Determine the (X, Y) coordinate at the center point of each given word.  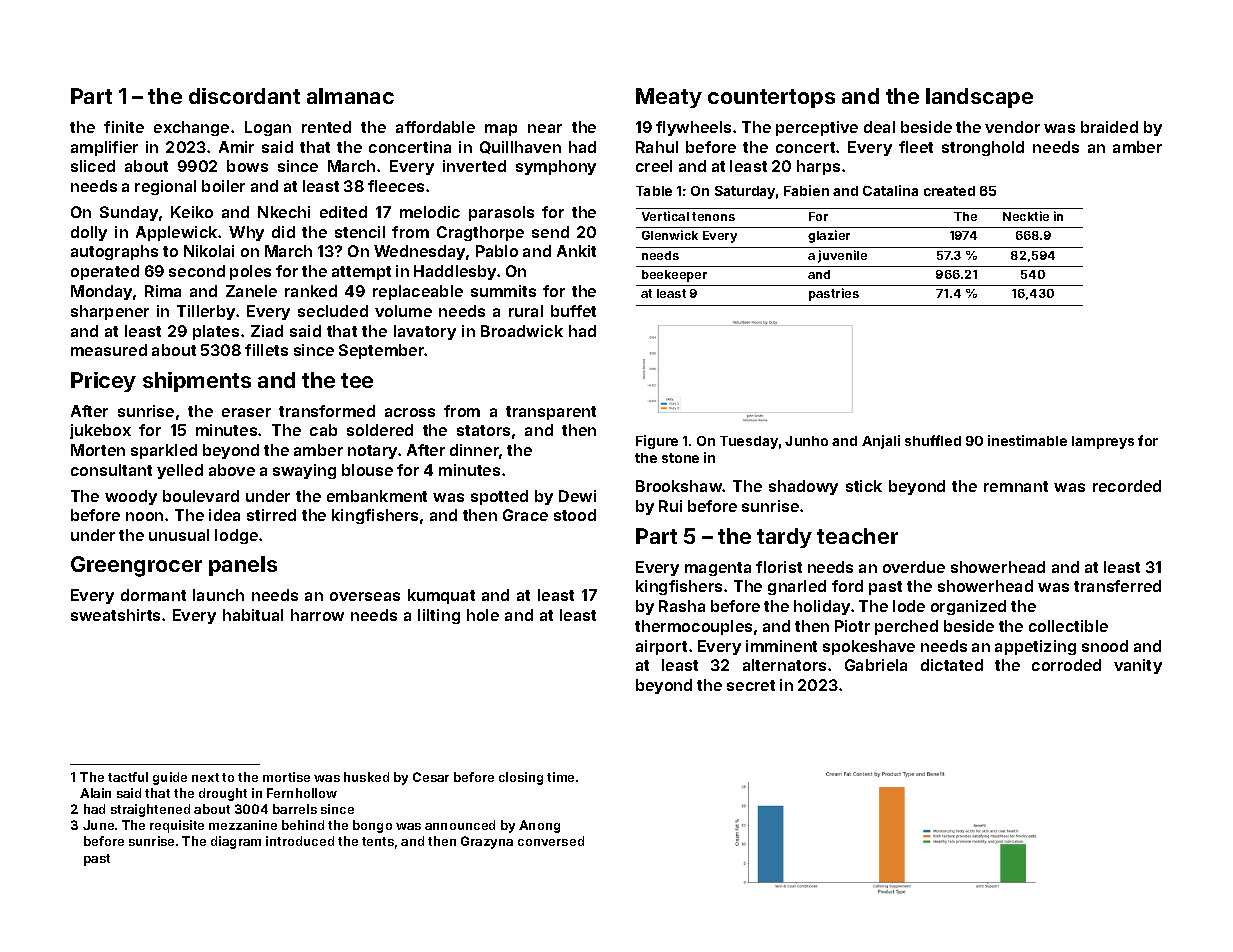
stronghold (983, 148)
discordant (244, 96)
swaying (304, 471)
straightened (150, 810)
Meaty (669, 98)
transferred (1117, 586)
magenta (718, 569)
